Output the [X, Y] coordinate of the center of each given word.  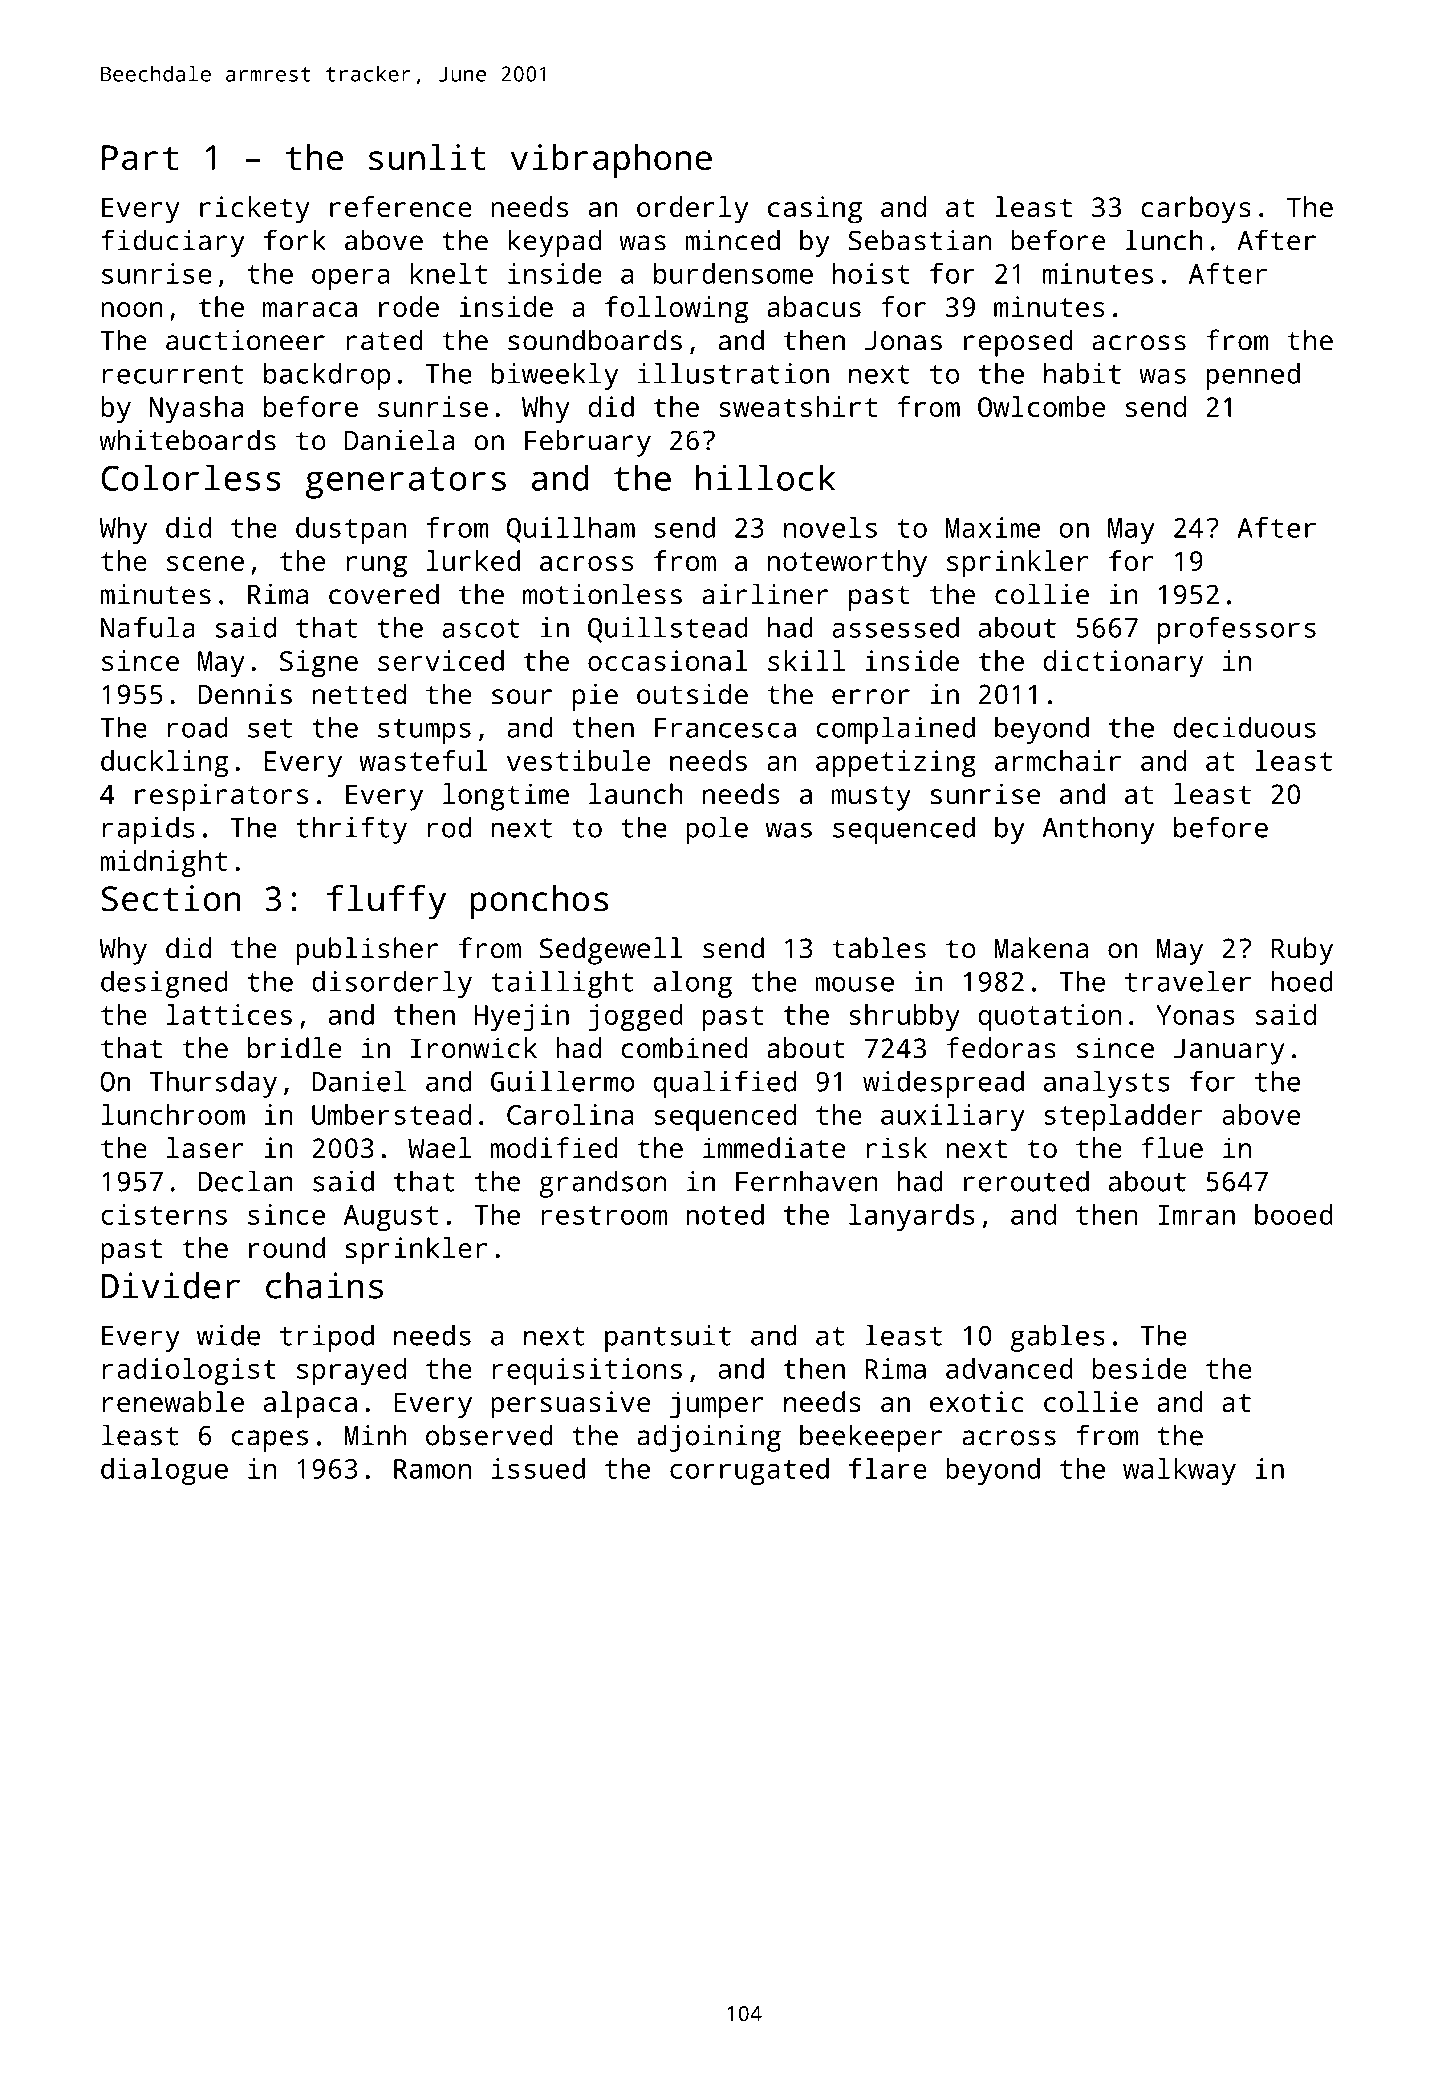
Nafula [148, 627]
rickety [255, 210]
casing [815, 210]
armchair [1058, 760]
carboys [1196, 210]
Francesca [725, 728]
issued [538, 1468]
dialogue [164, 1471]
